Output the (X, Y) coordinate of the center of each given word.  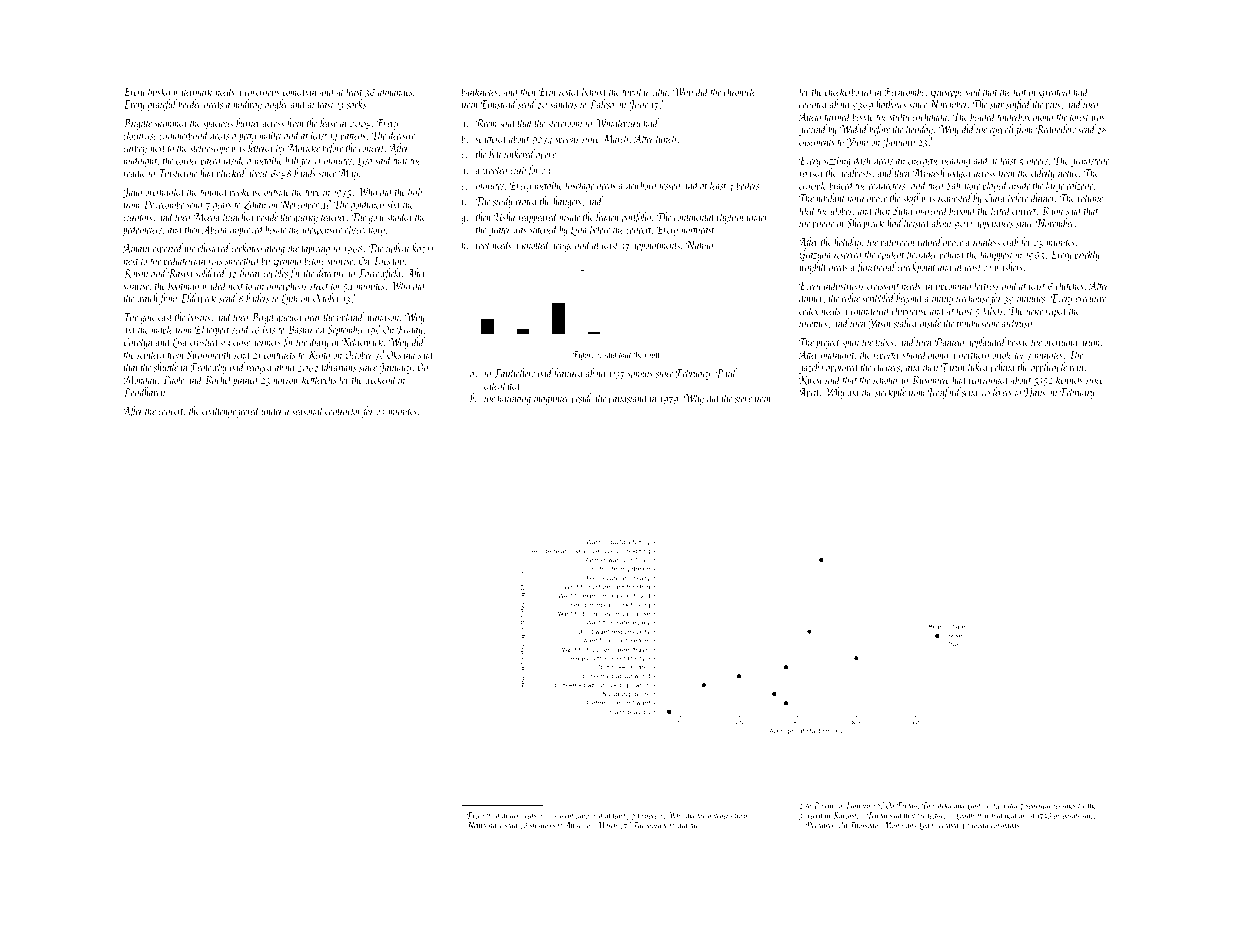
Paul (726, 373)
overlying (1060, 343)
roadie (135, 172)
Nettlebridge (485, 825)
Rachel (218, 380)
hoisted (917, 223)
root (483, 246)
